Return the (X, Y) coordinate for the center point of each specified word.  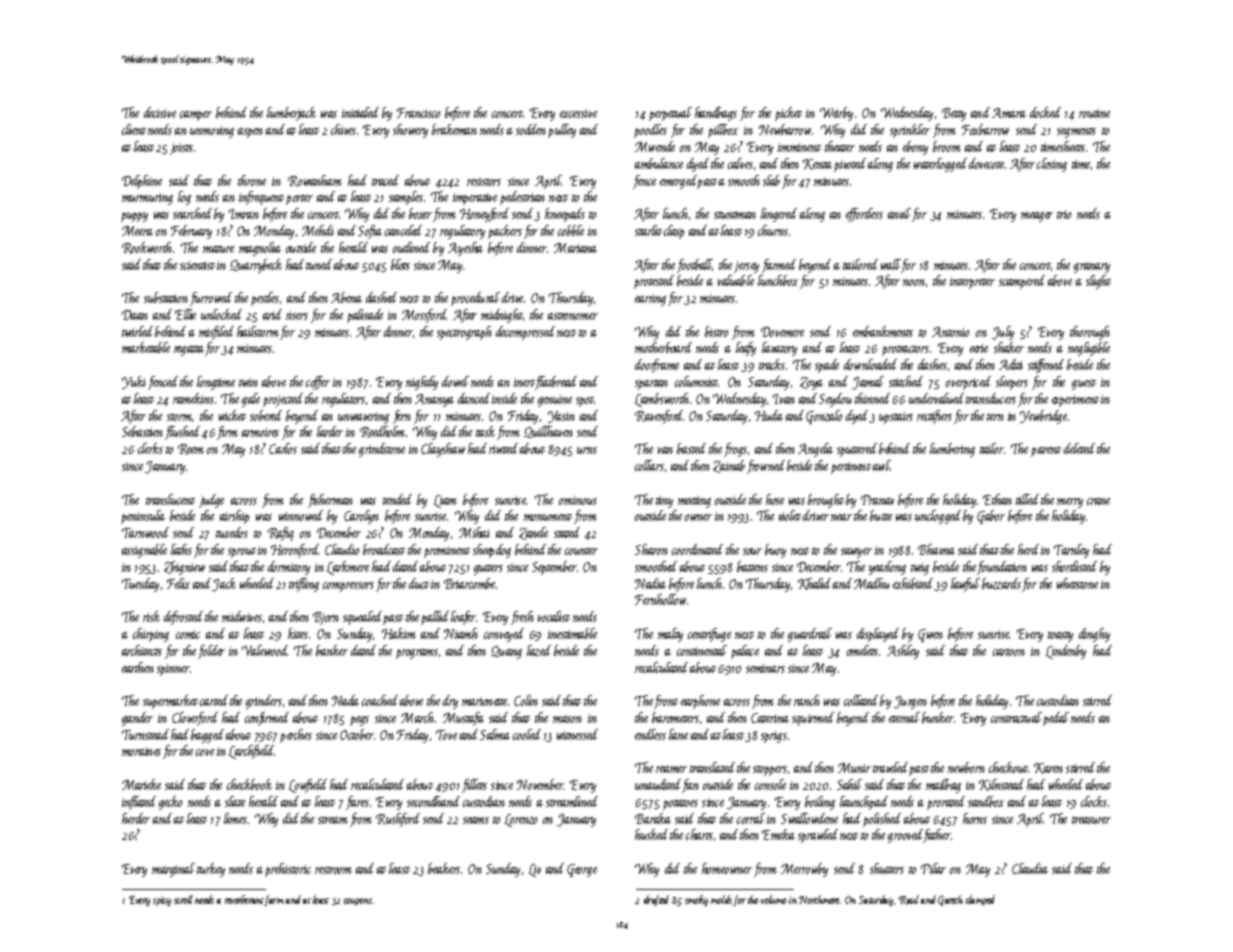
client (134, 129)
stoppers (770, 771)
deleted (1079, 448)
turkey (211, 870)
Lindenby (1066, 652)
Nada (345, 700)
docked (1045, 112)
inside (504, 398)
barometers (675, 717)
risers (297, 315)
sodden (531, 129)
